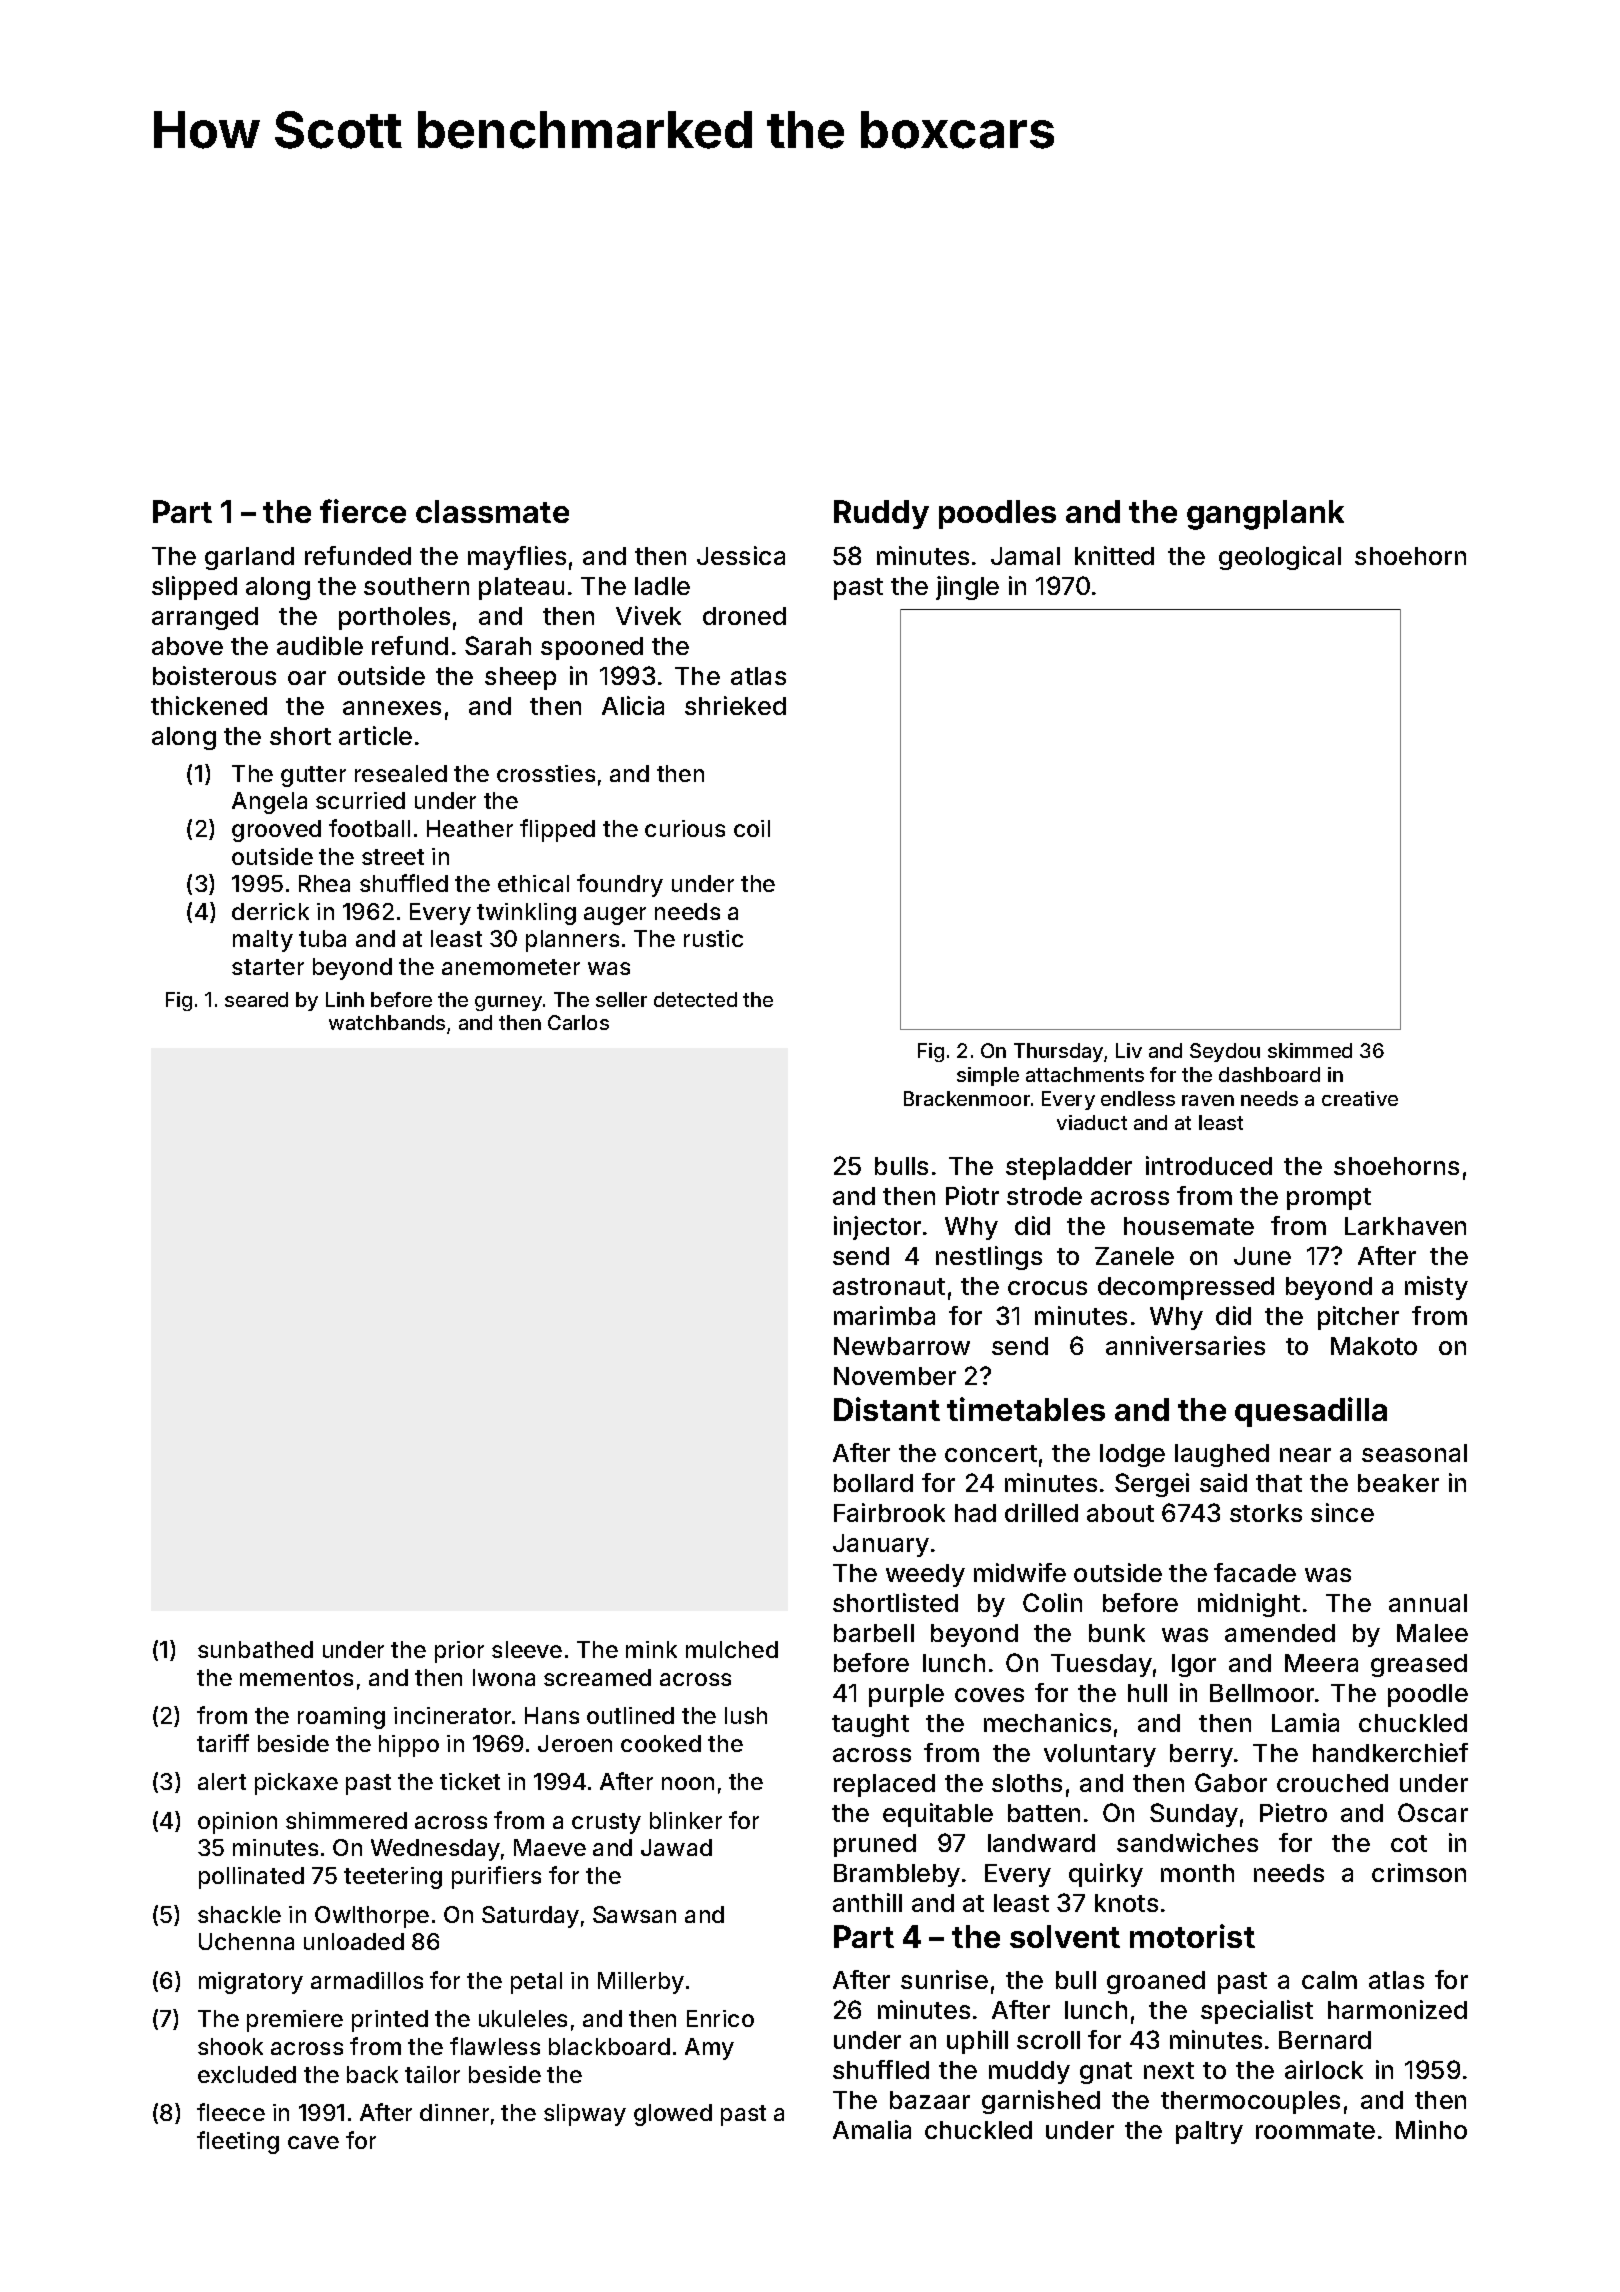  Describe the element at coordinates (231, 2112) in the image. I see `fleece` at that location.
